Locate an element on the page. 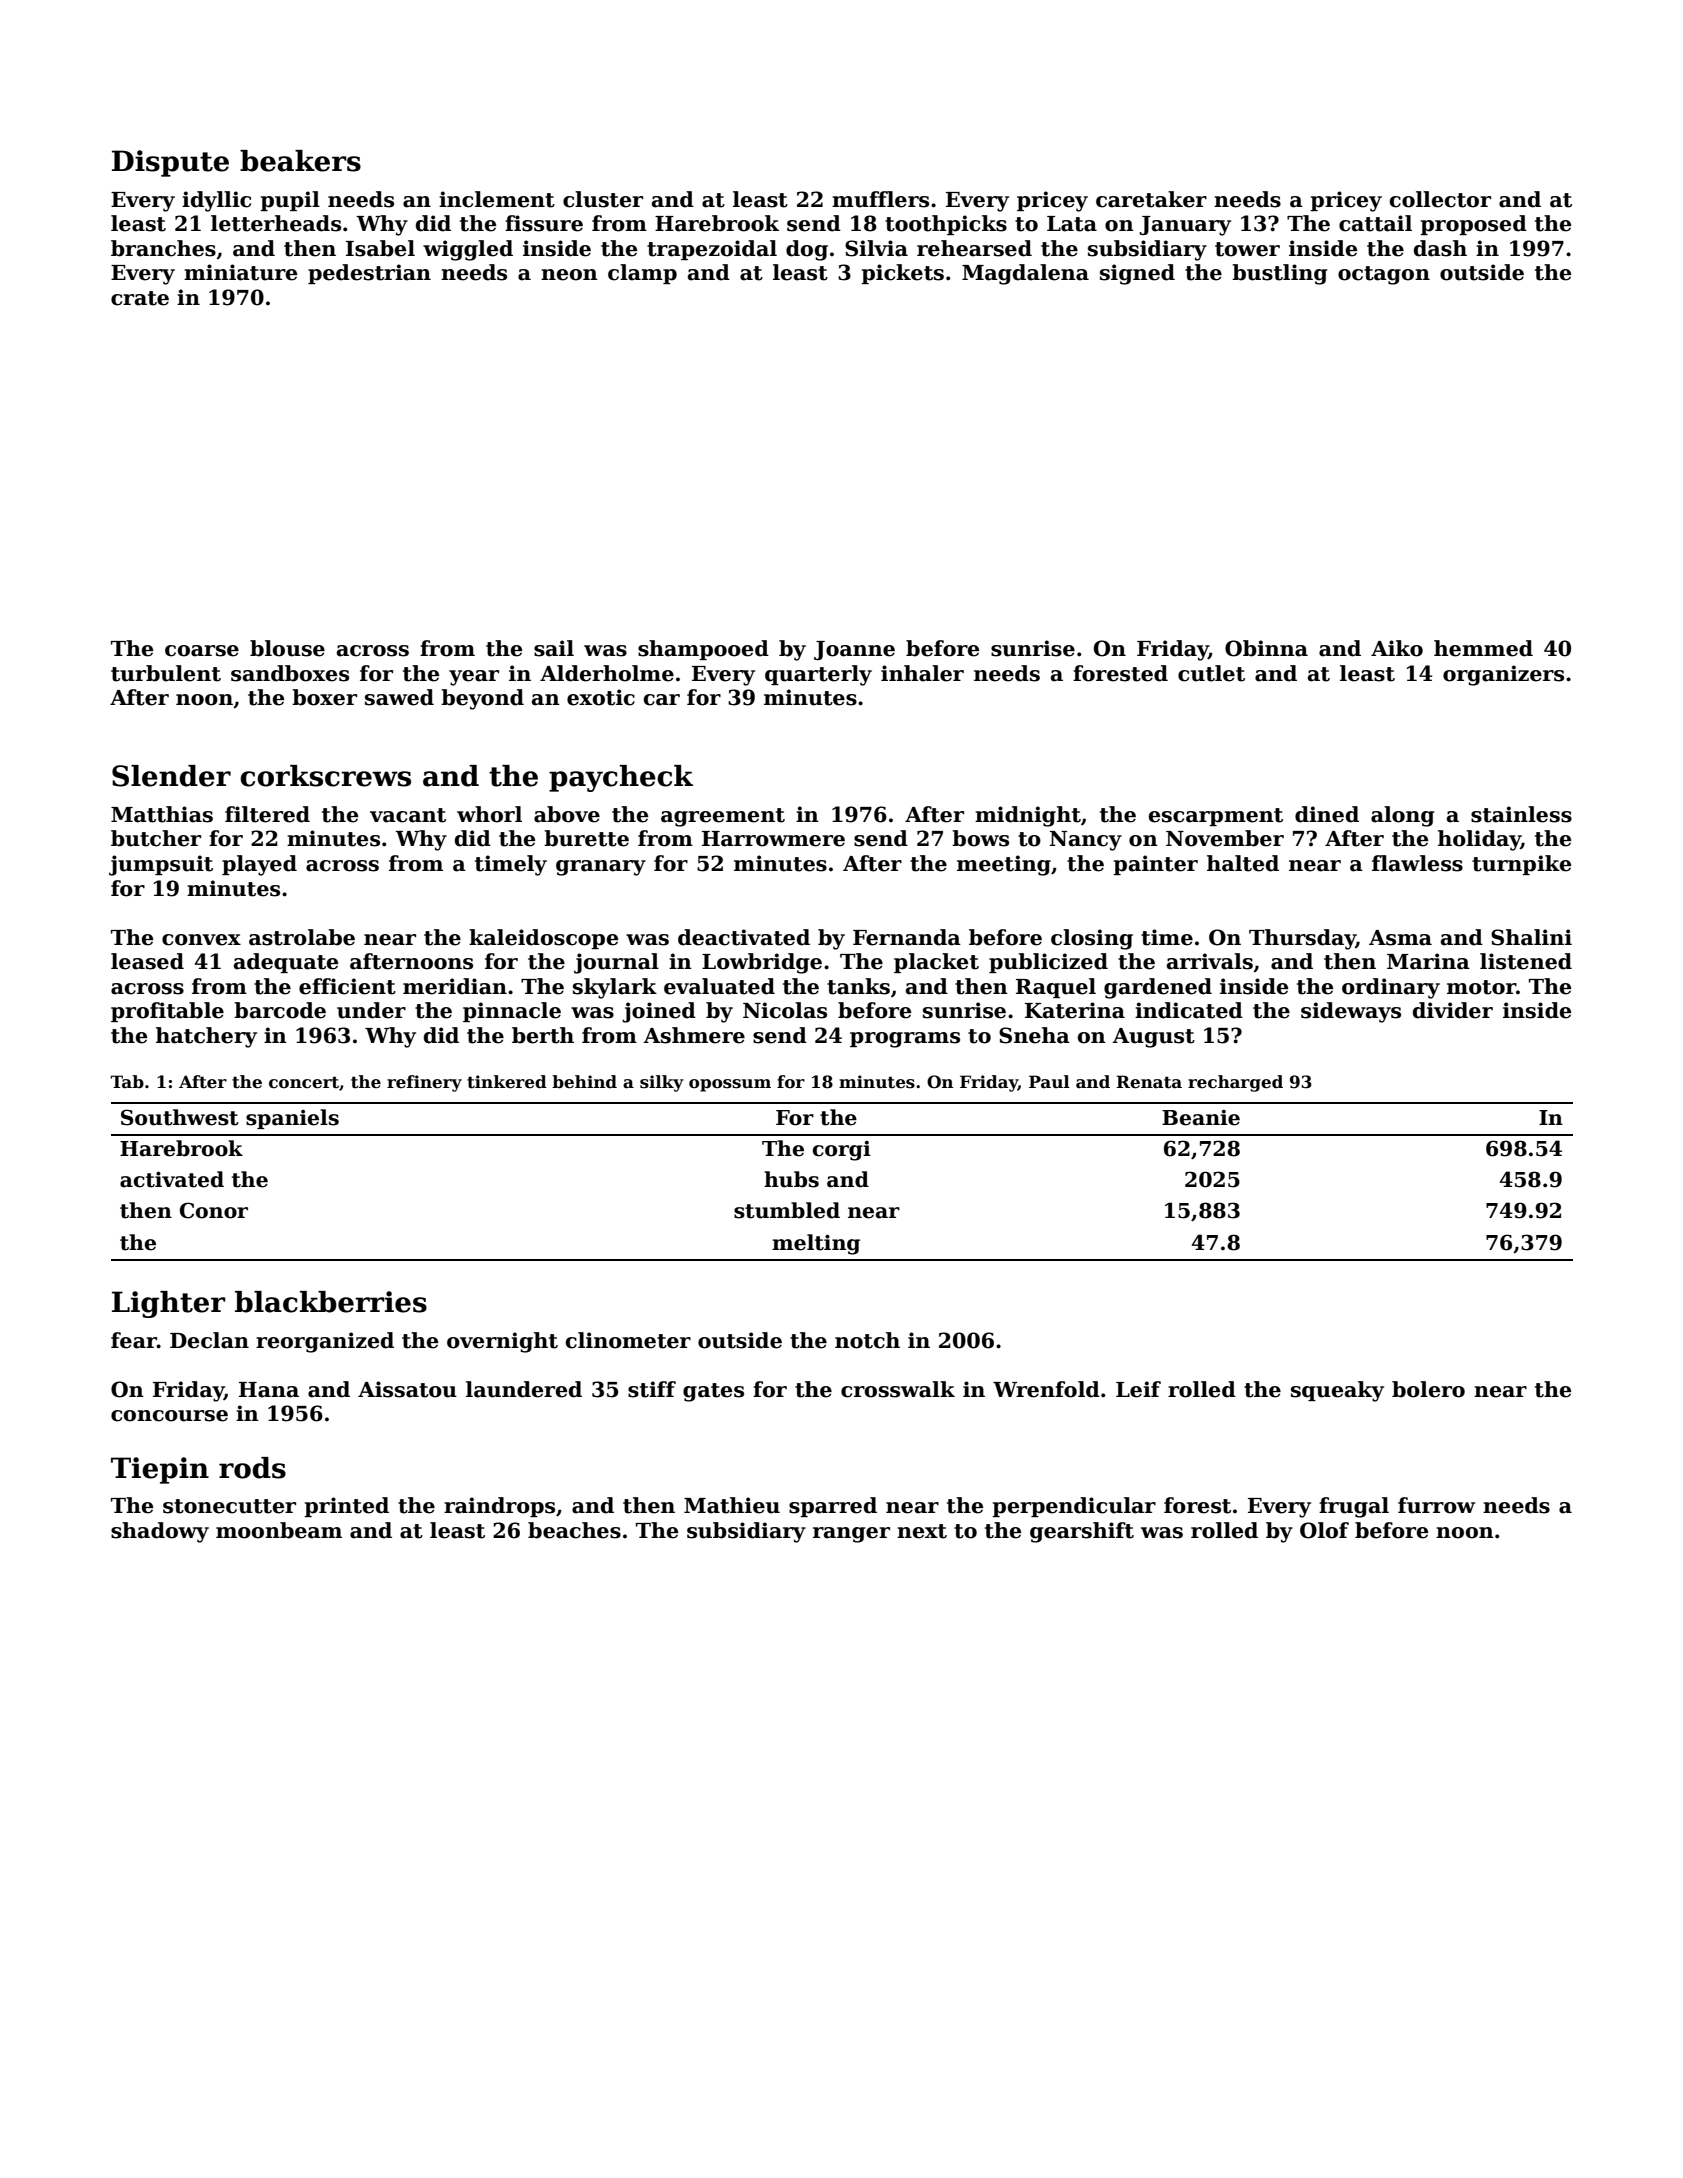 This document has width=1683, height=2178. divider is located at coordinates (1453, 1010).
